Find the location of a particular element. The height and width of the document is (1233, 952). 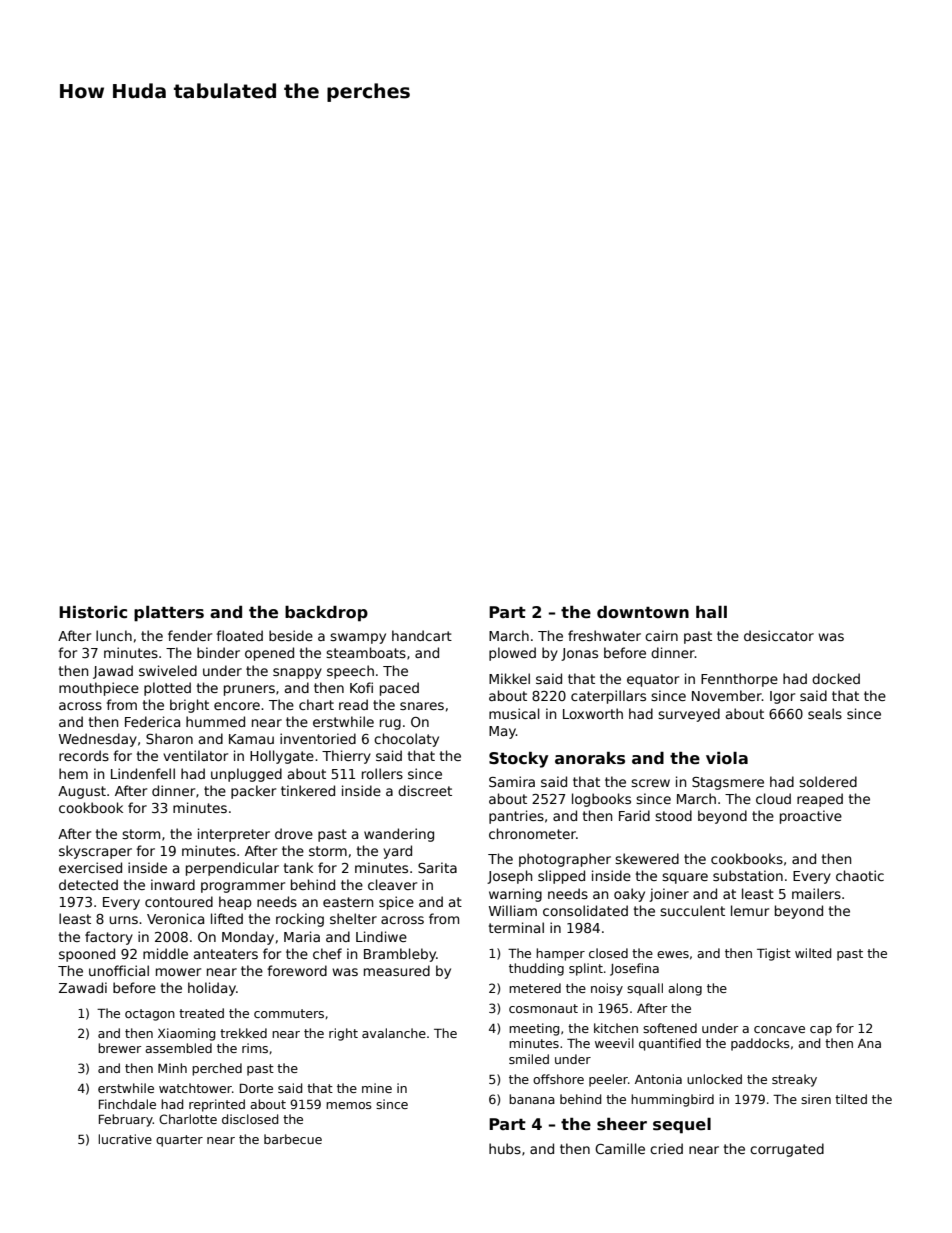

tinkered is located at coordinates (308, 790).
